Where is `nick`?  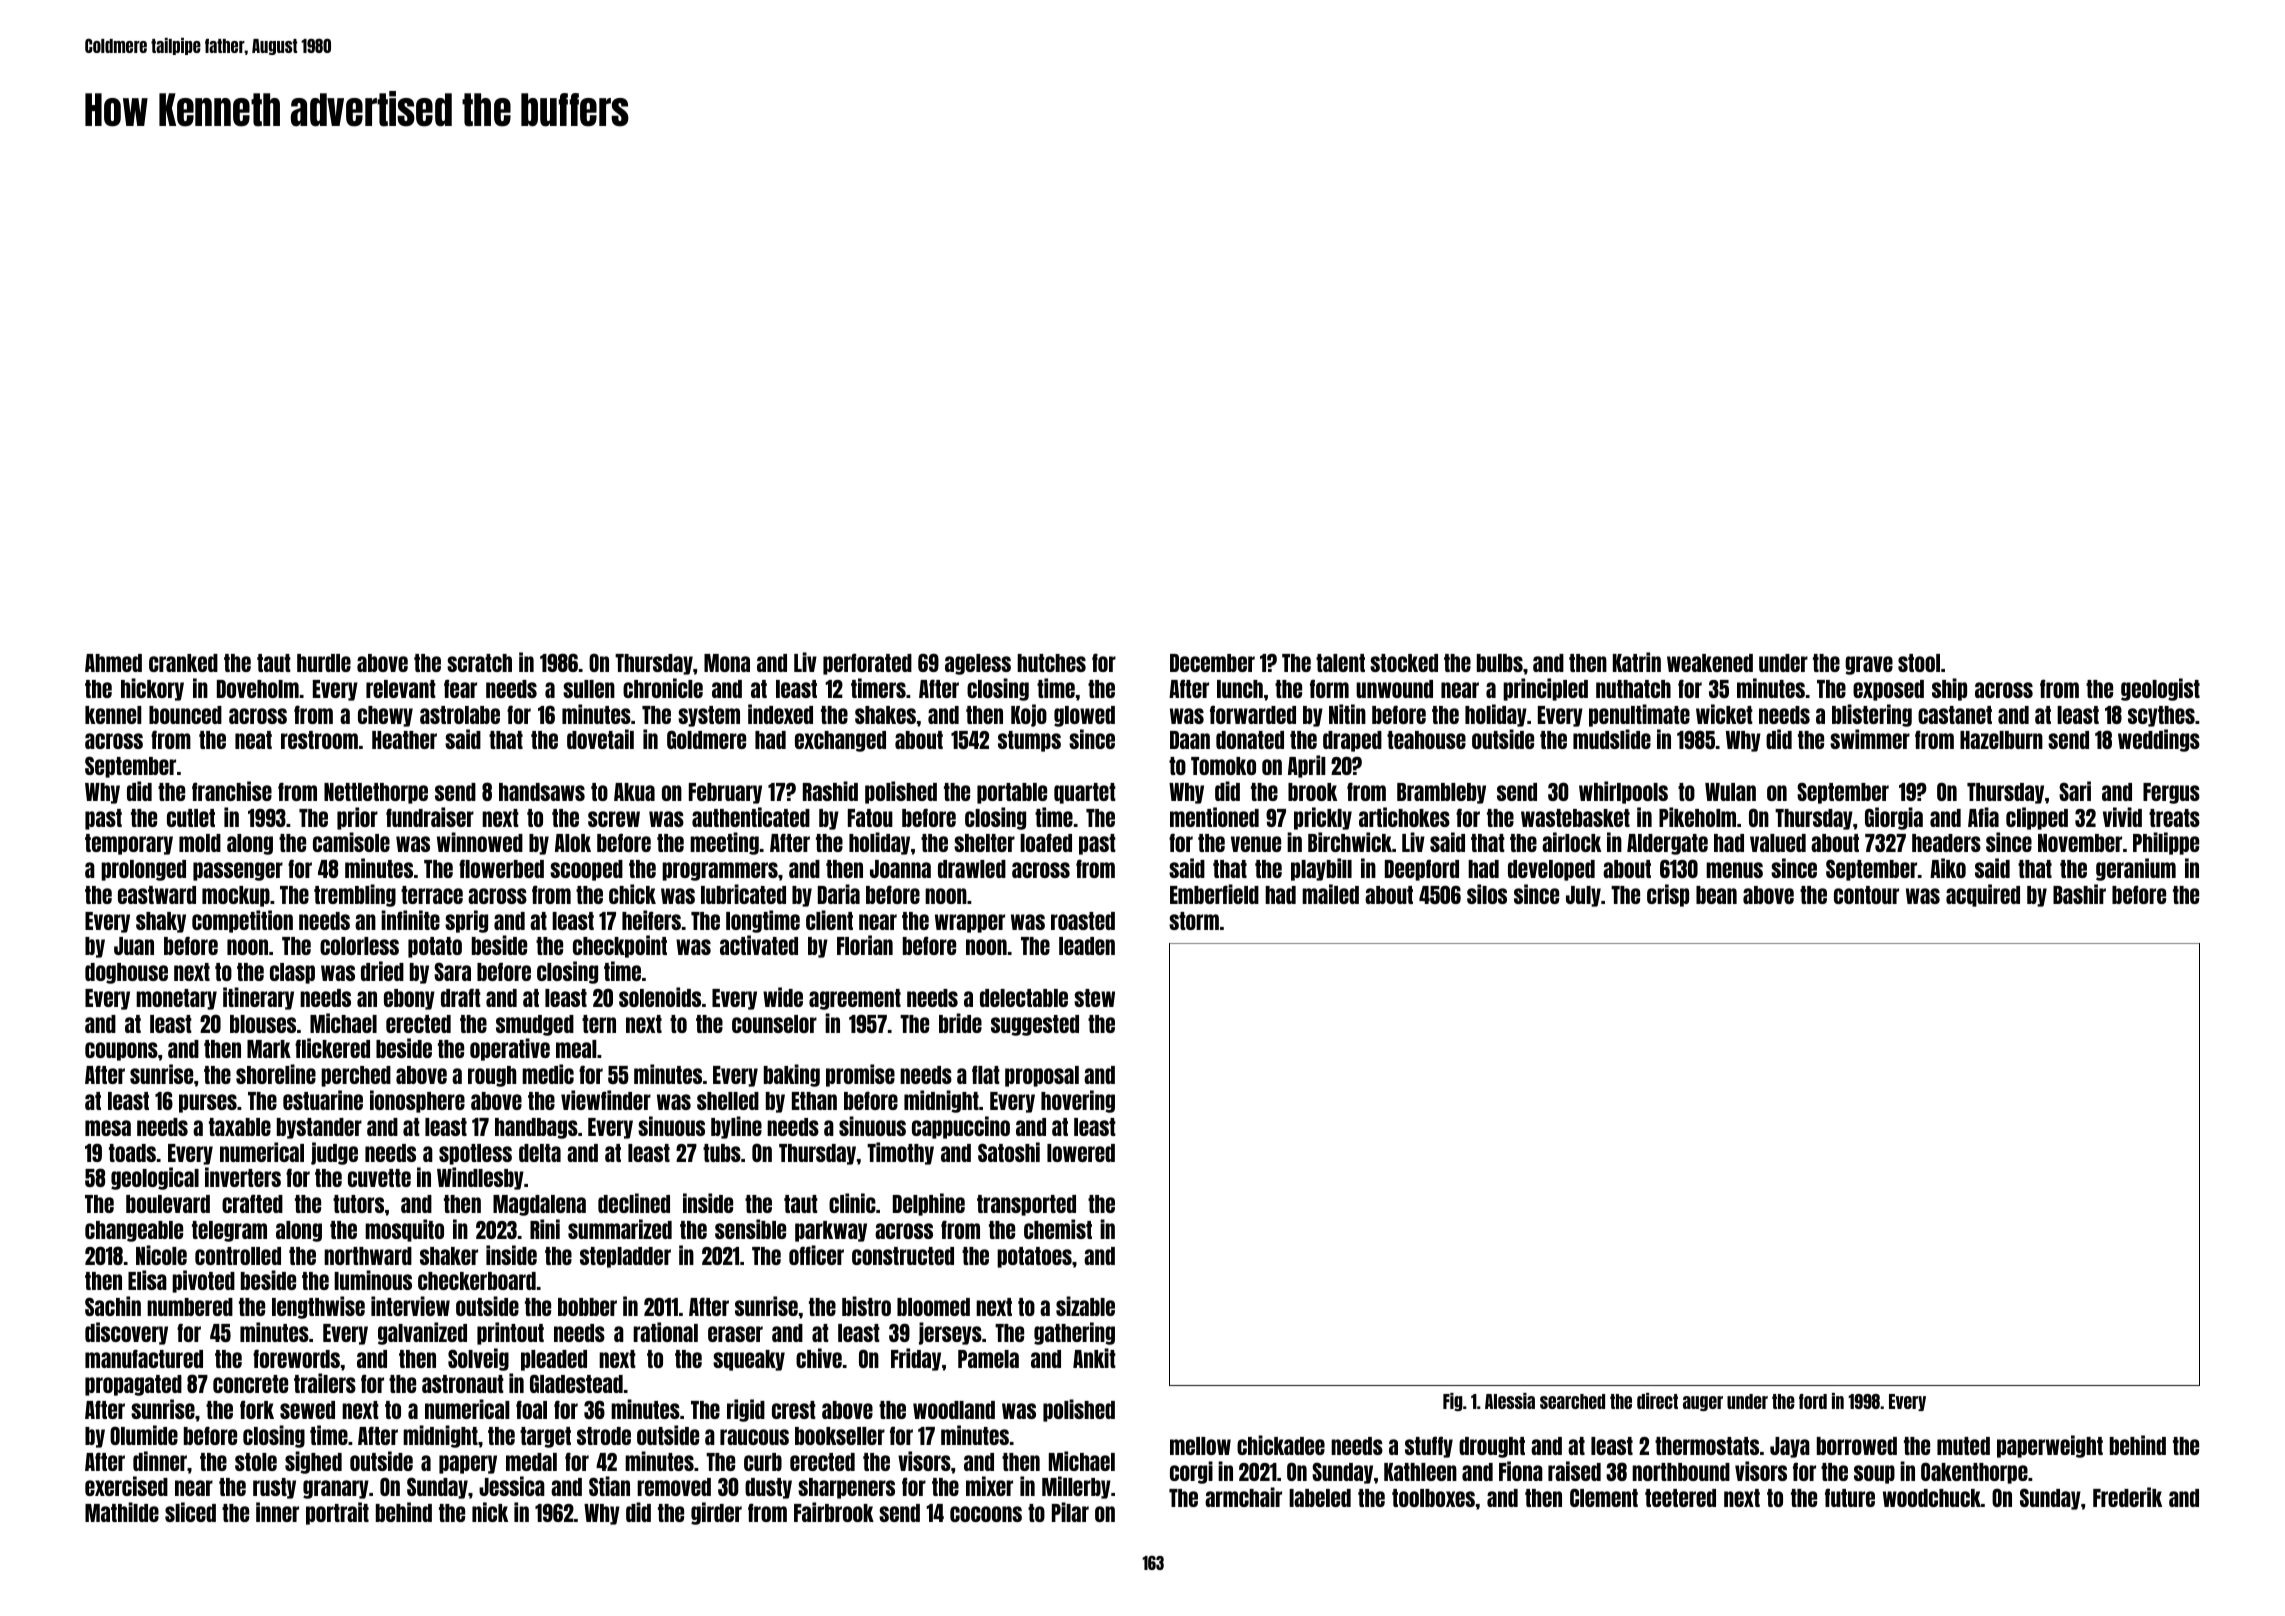
nick is located at coordinates (490, 1512).
